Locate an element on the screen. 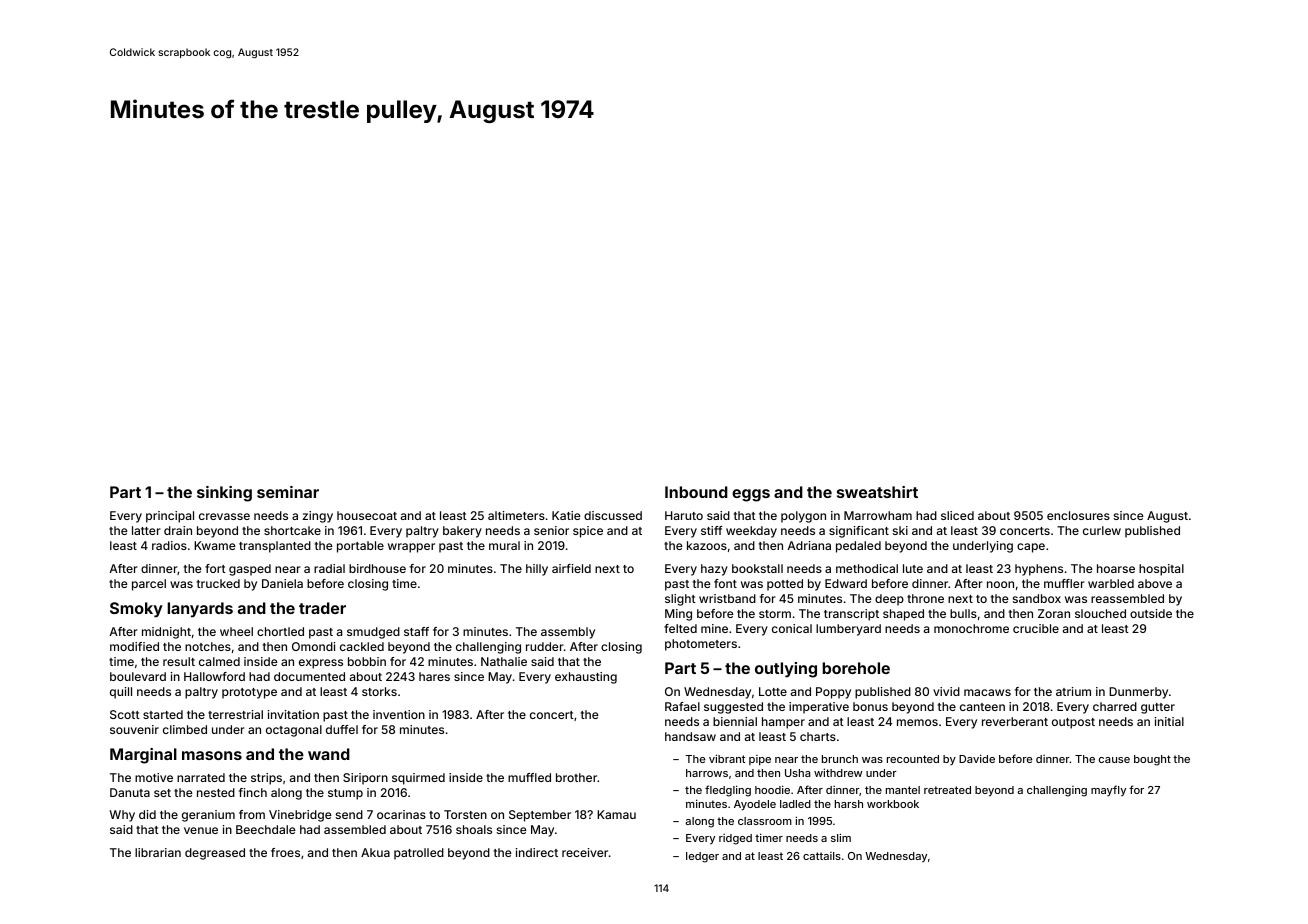 This screenshot has height=924, width=1308. froes is located at coordinates (285, 852).
